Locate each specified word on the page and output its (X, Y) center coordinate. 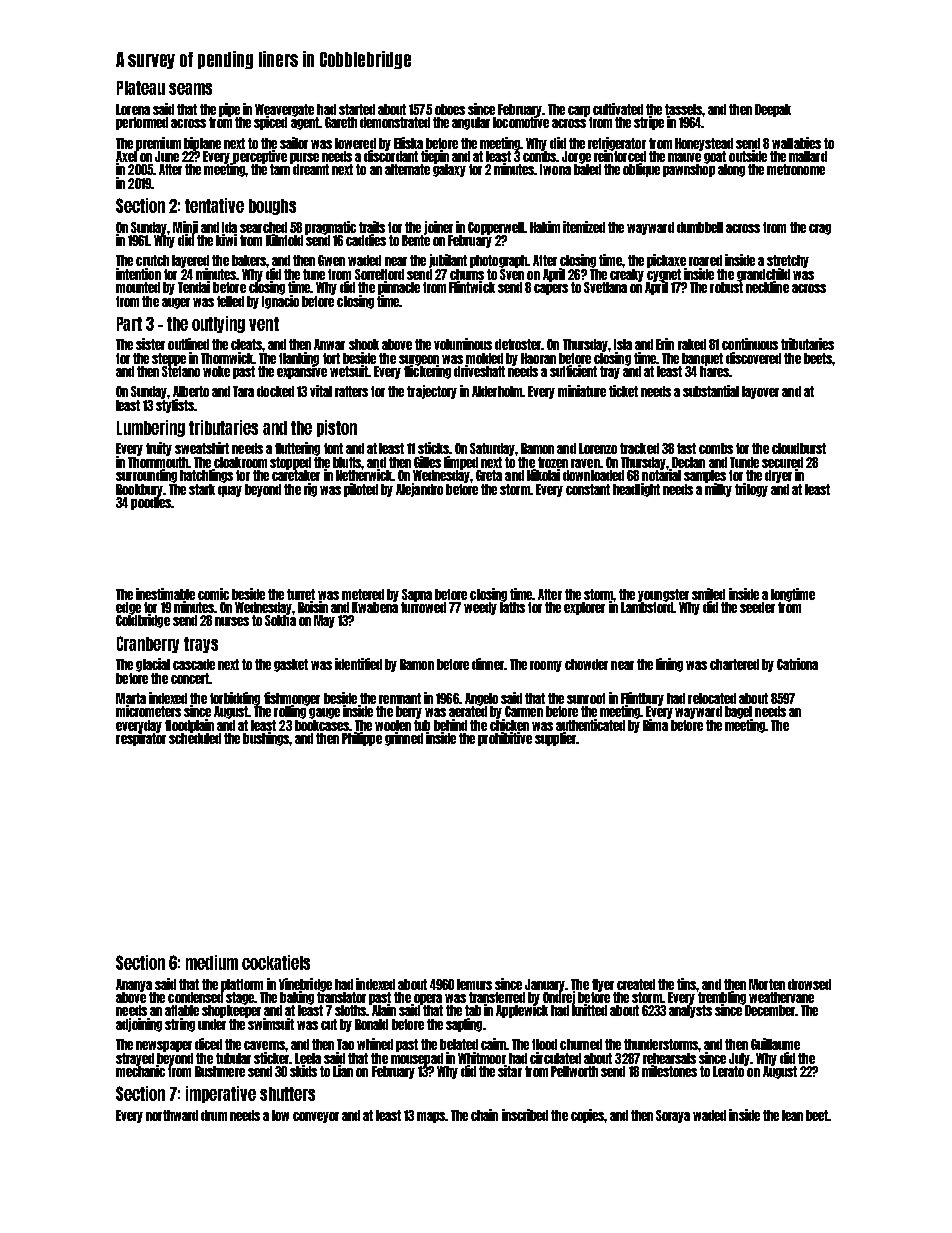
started (357, 109)
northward (172, 1115)
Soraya (673, 1116)
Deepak (773, 110)
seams (190, 89)
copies (587, 1116)
